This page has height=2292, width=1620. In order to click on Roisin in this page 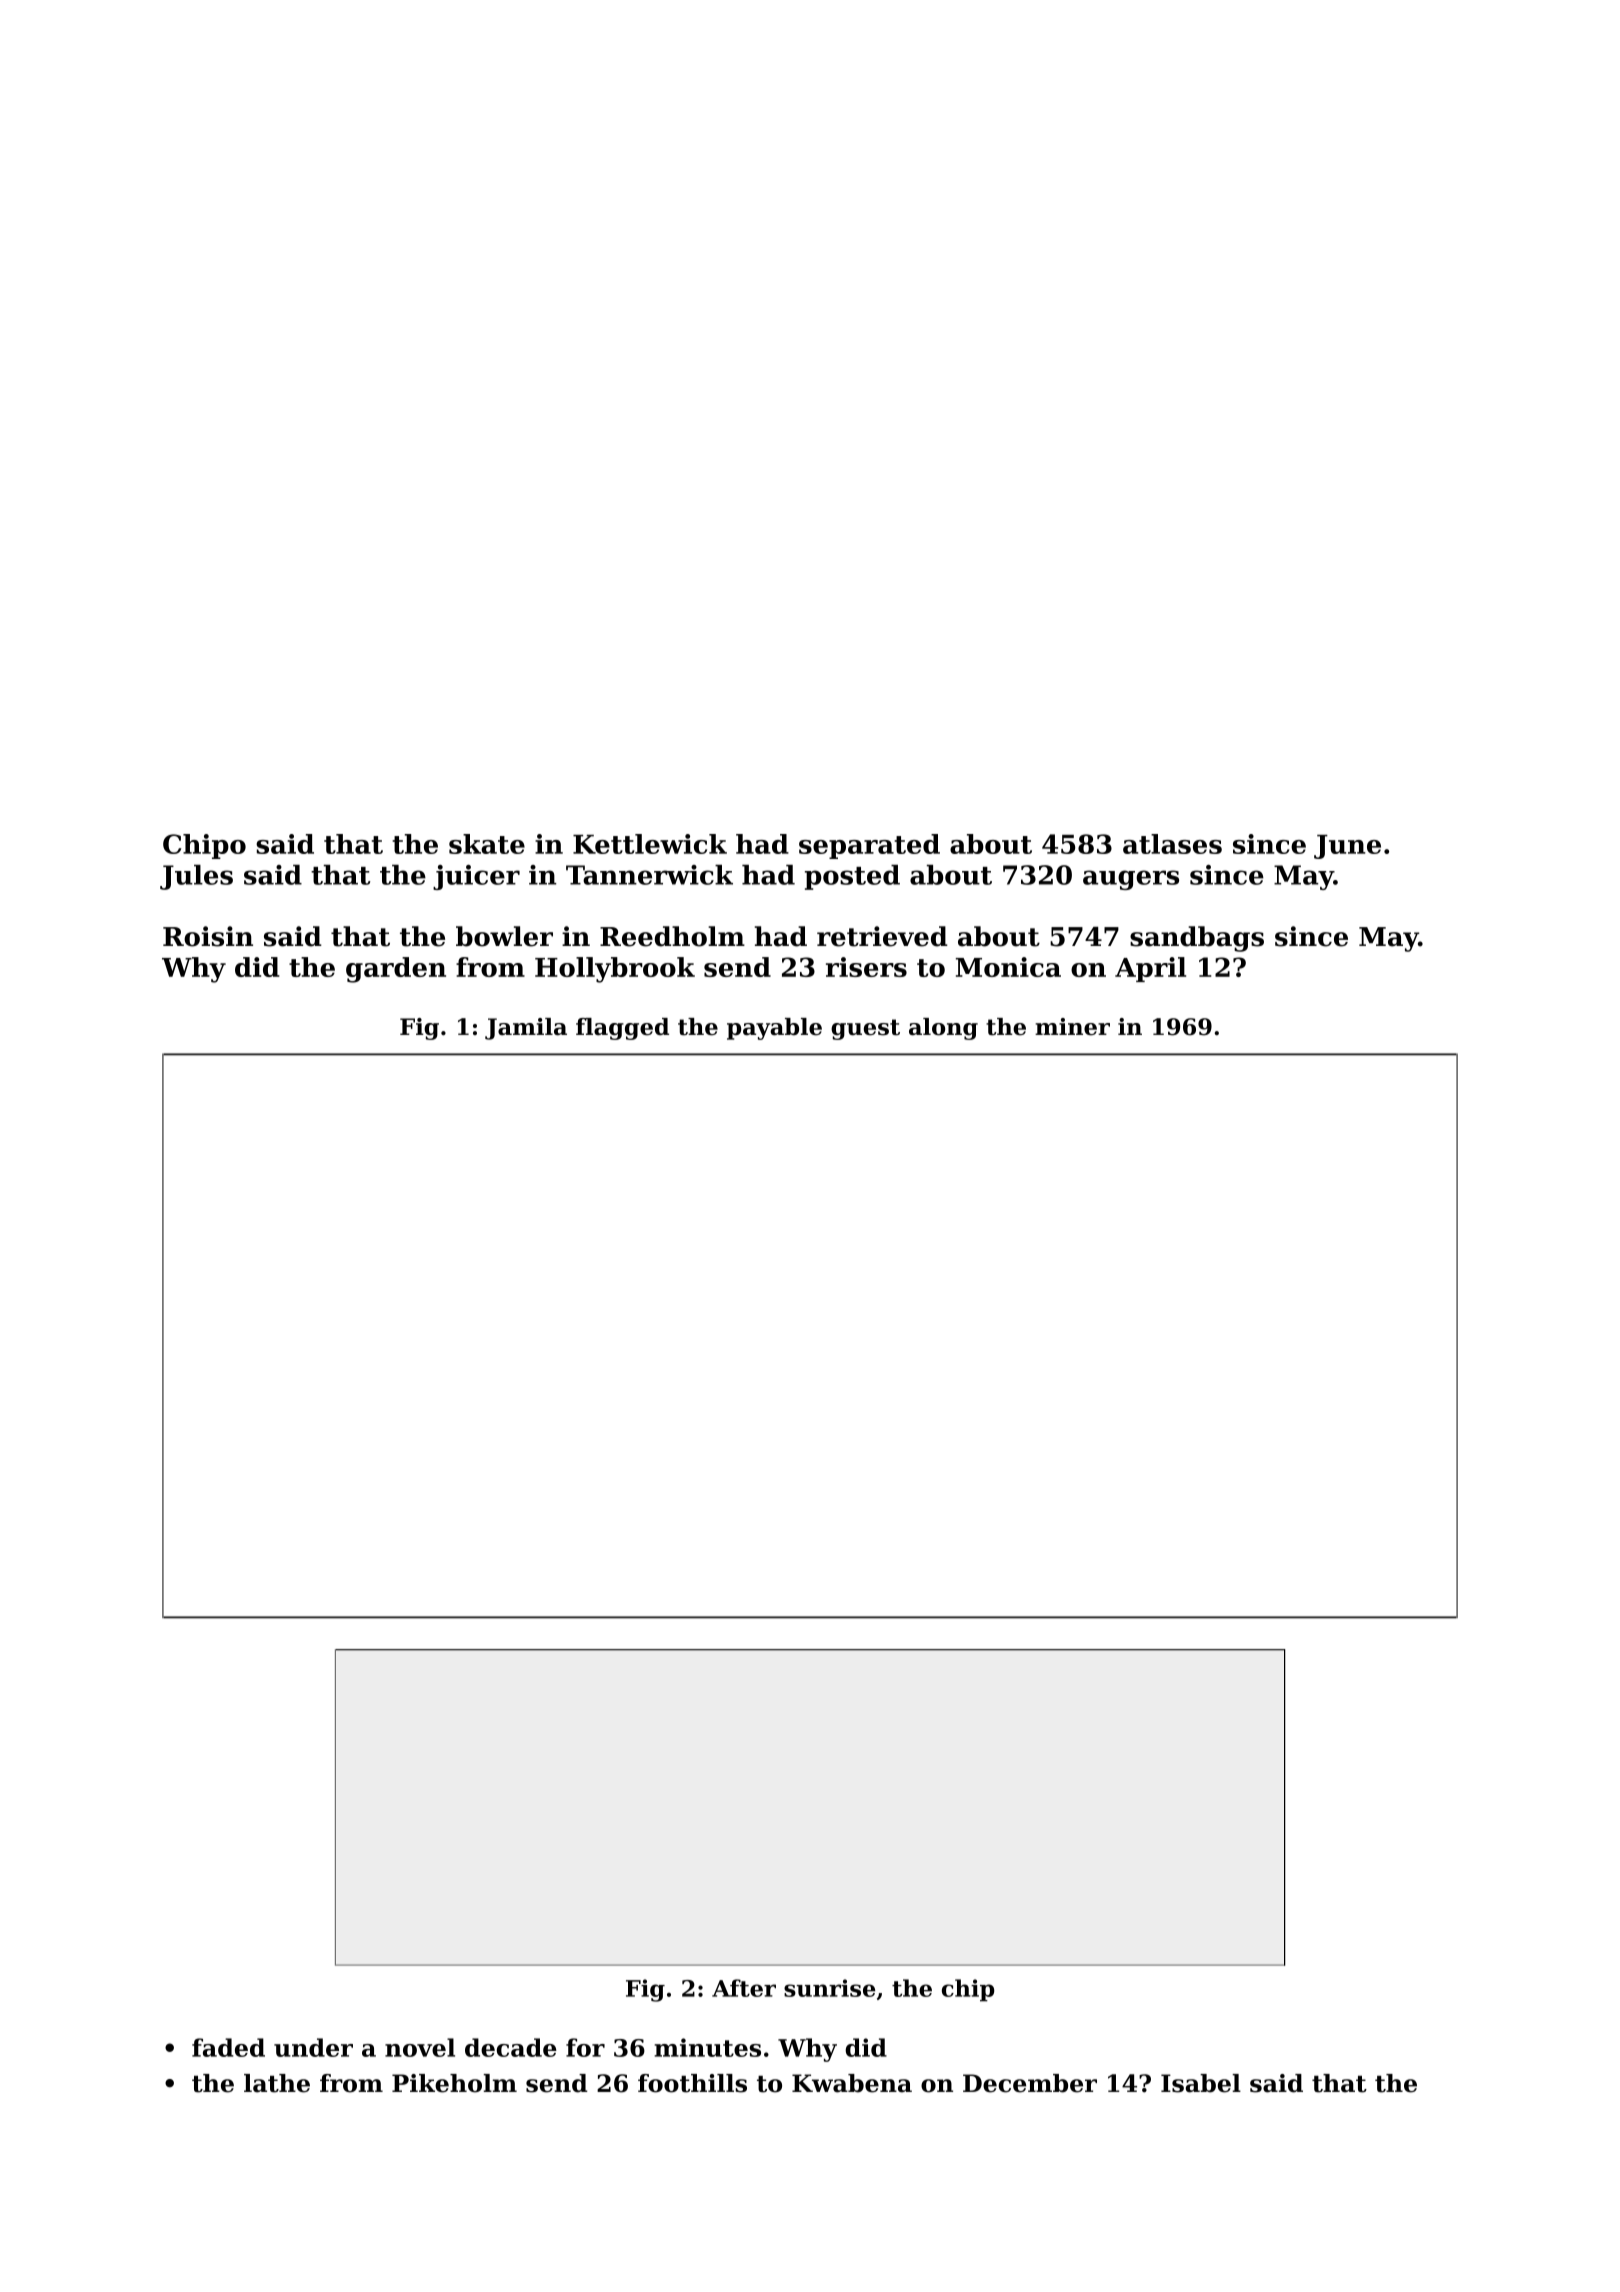, I will do `click(208, 936)`.
